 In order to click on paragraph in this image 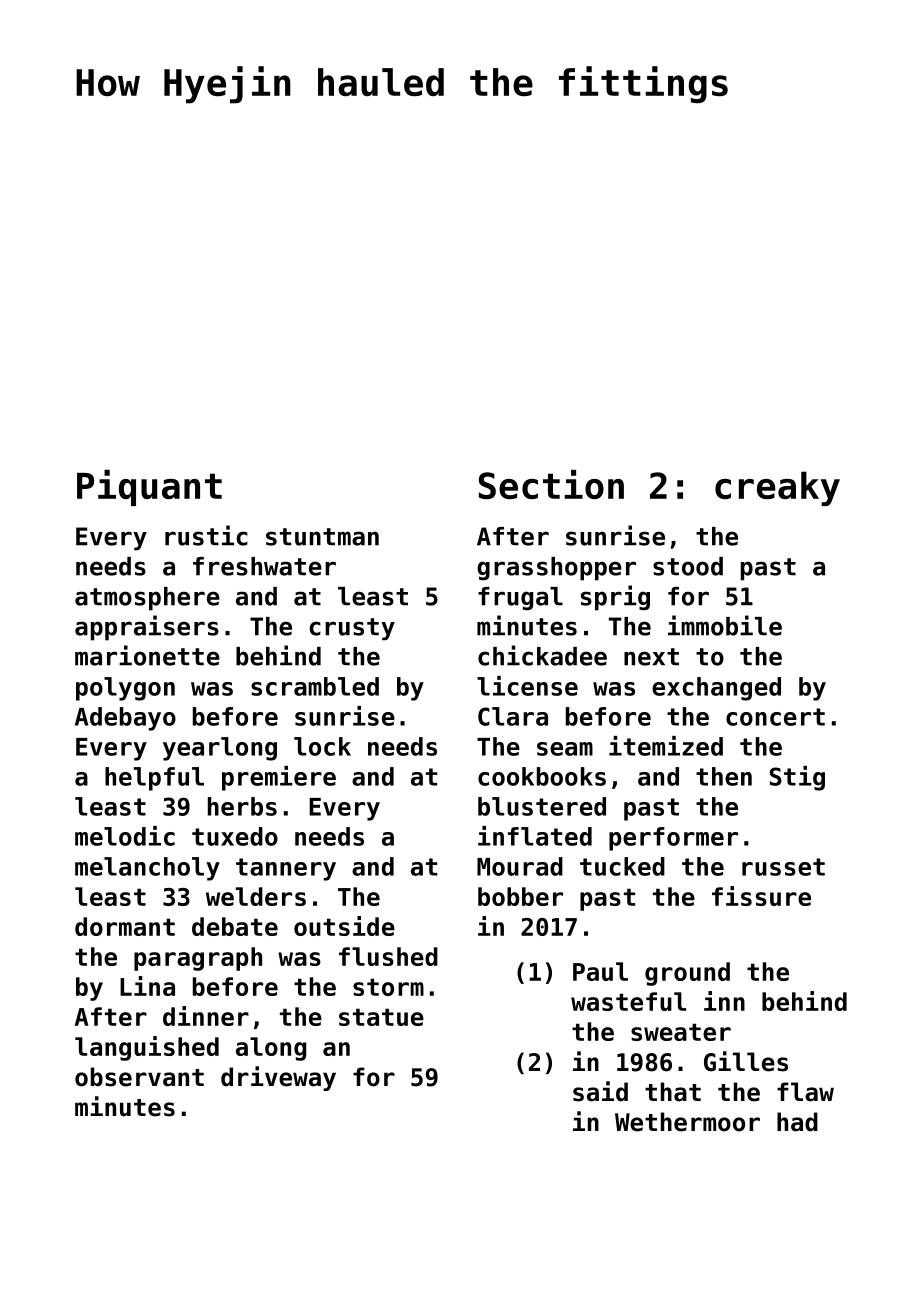, I will do `click(198, 959)`.
